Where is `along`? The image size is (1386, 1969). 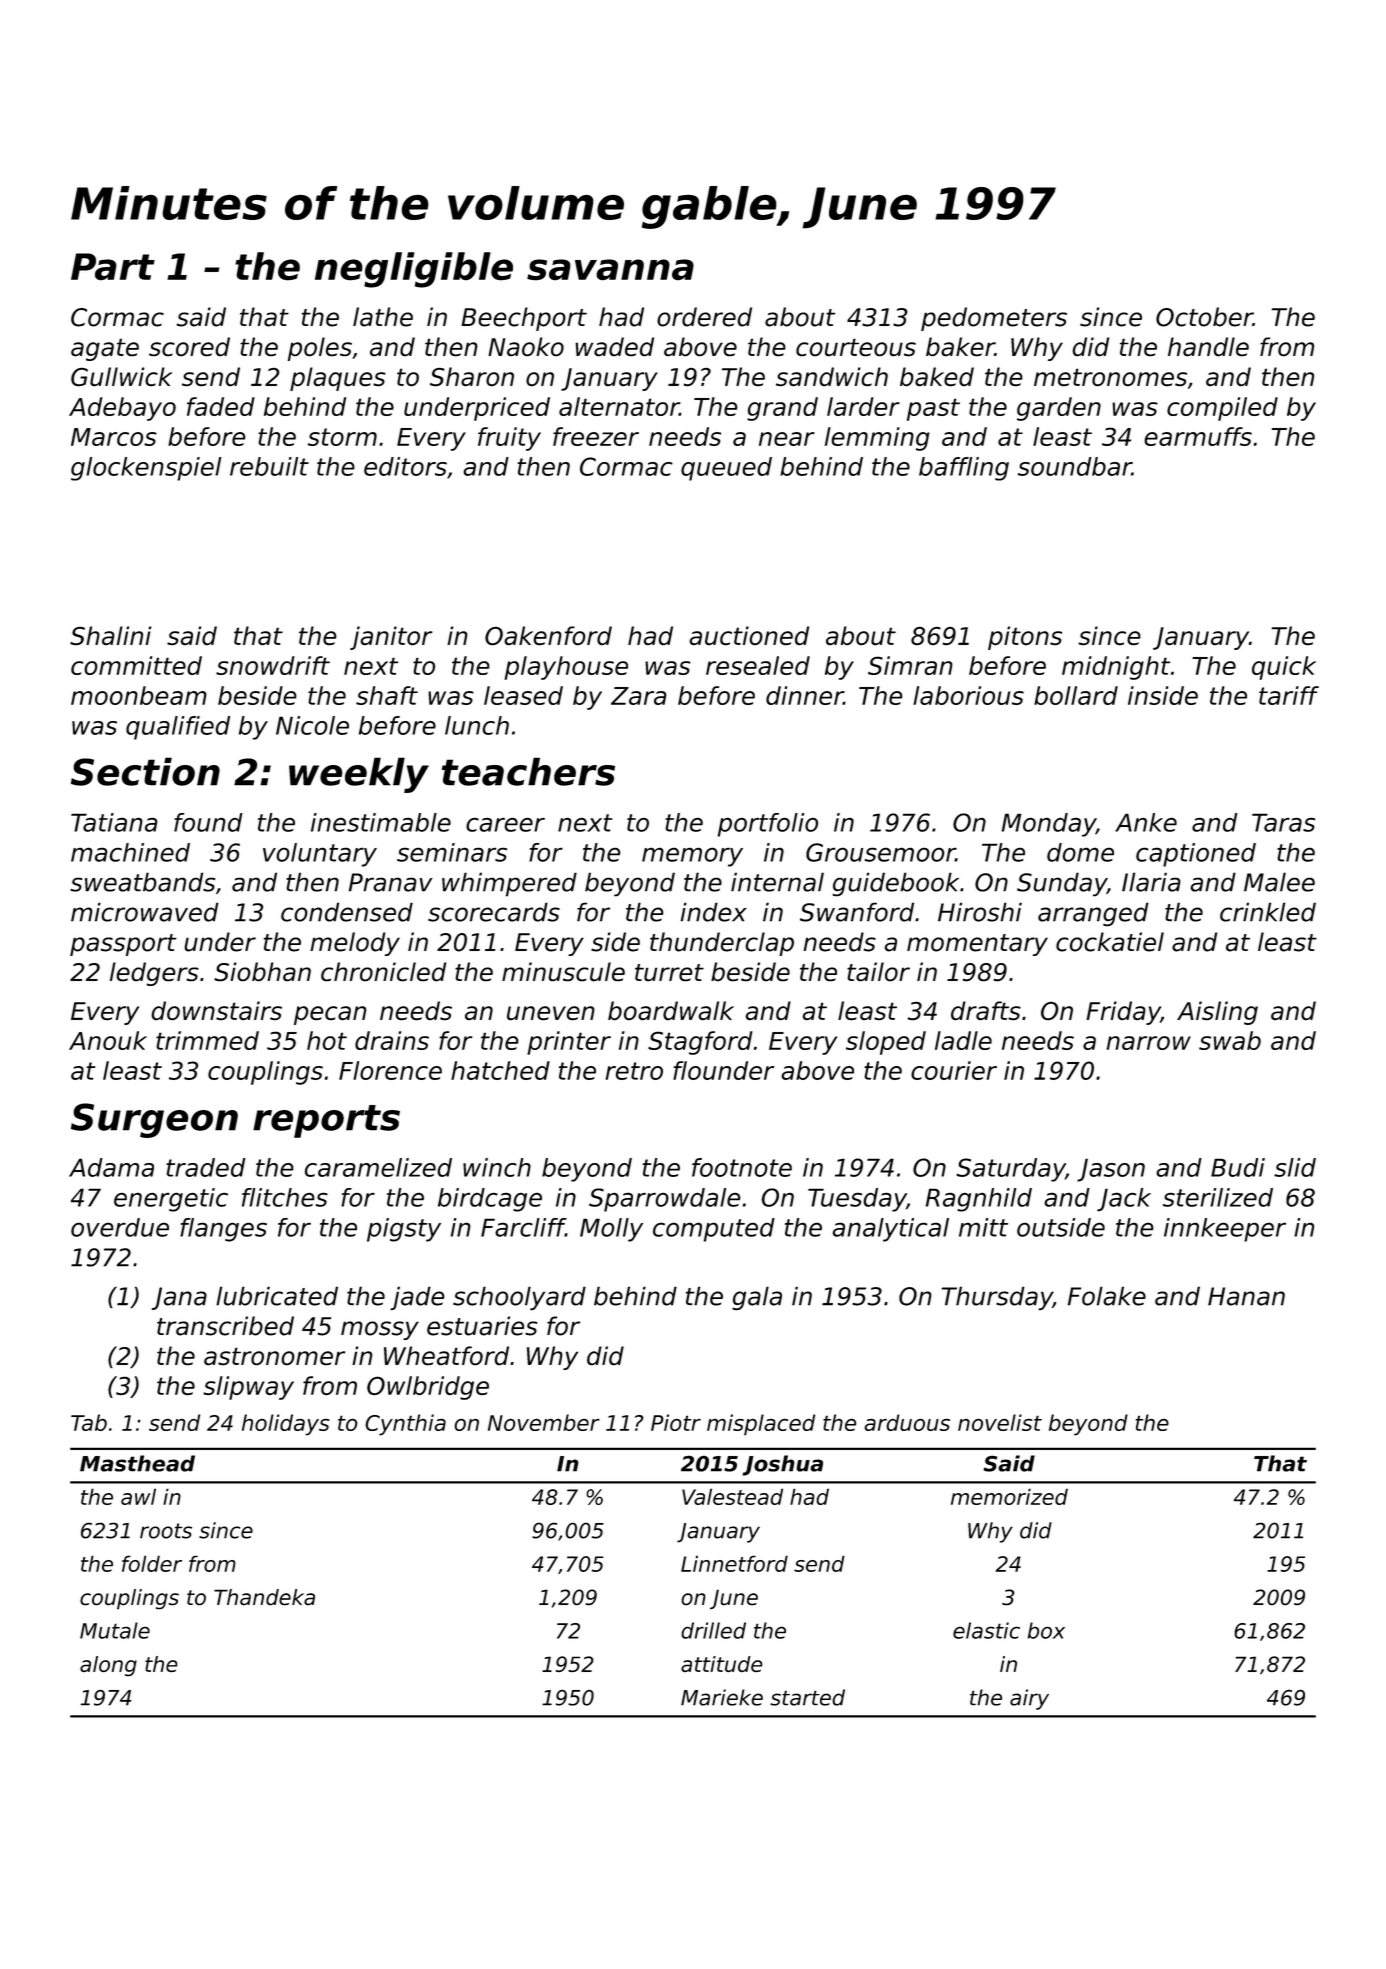 along is located at coordinates (108, 1666).
